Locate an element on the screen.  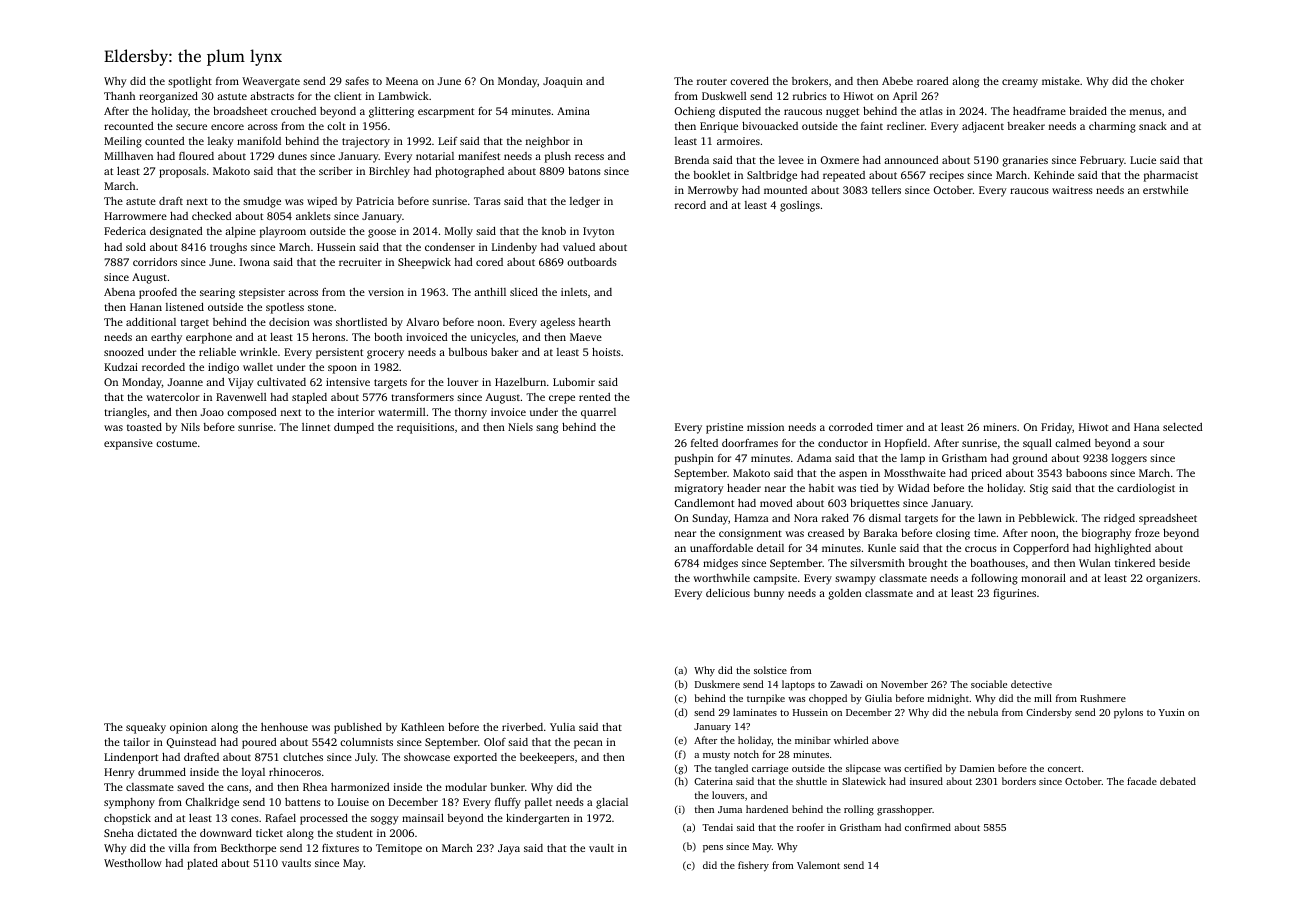
squeaky is located at coordinates (146, 728).
